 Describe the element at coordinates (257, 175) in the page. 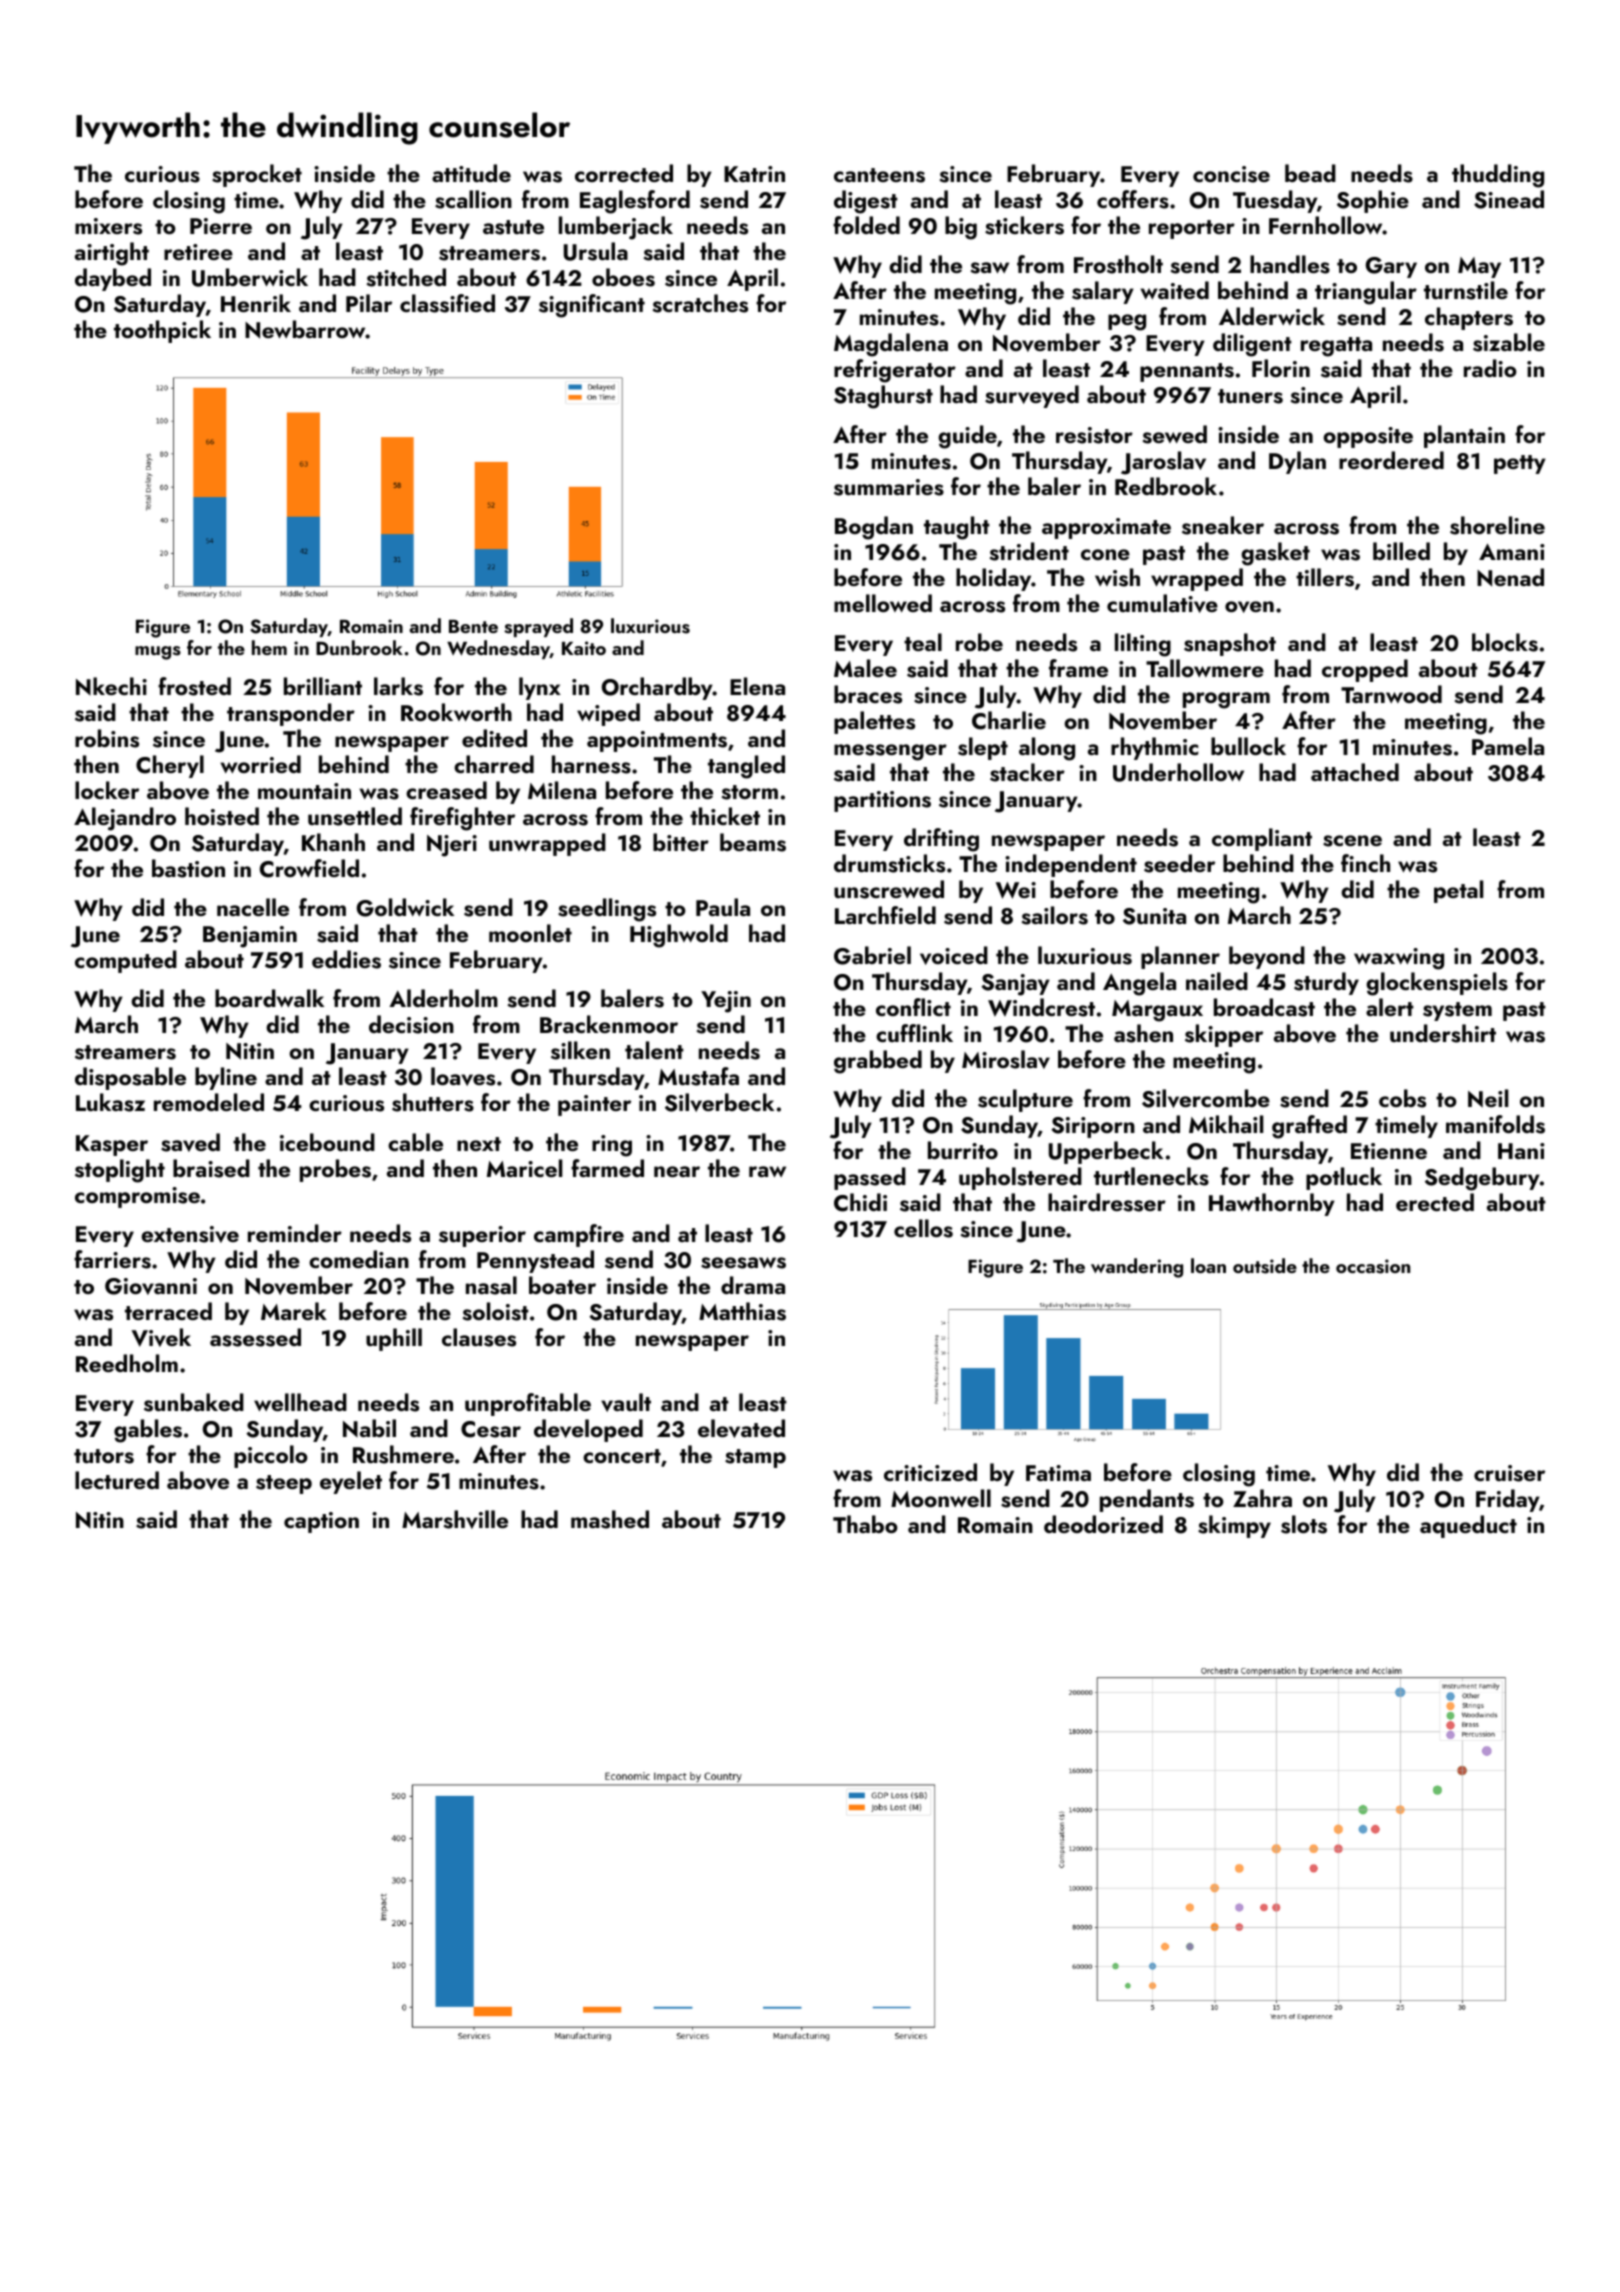

I see `sprocket` at that location.
